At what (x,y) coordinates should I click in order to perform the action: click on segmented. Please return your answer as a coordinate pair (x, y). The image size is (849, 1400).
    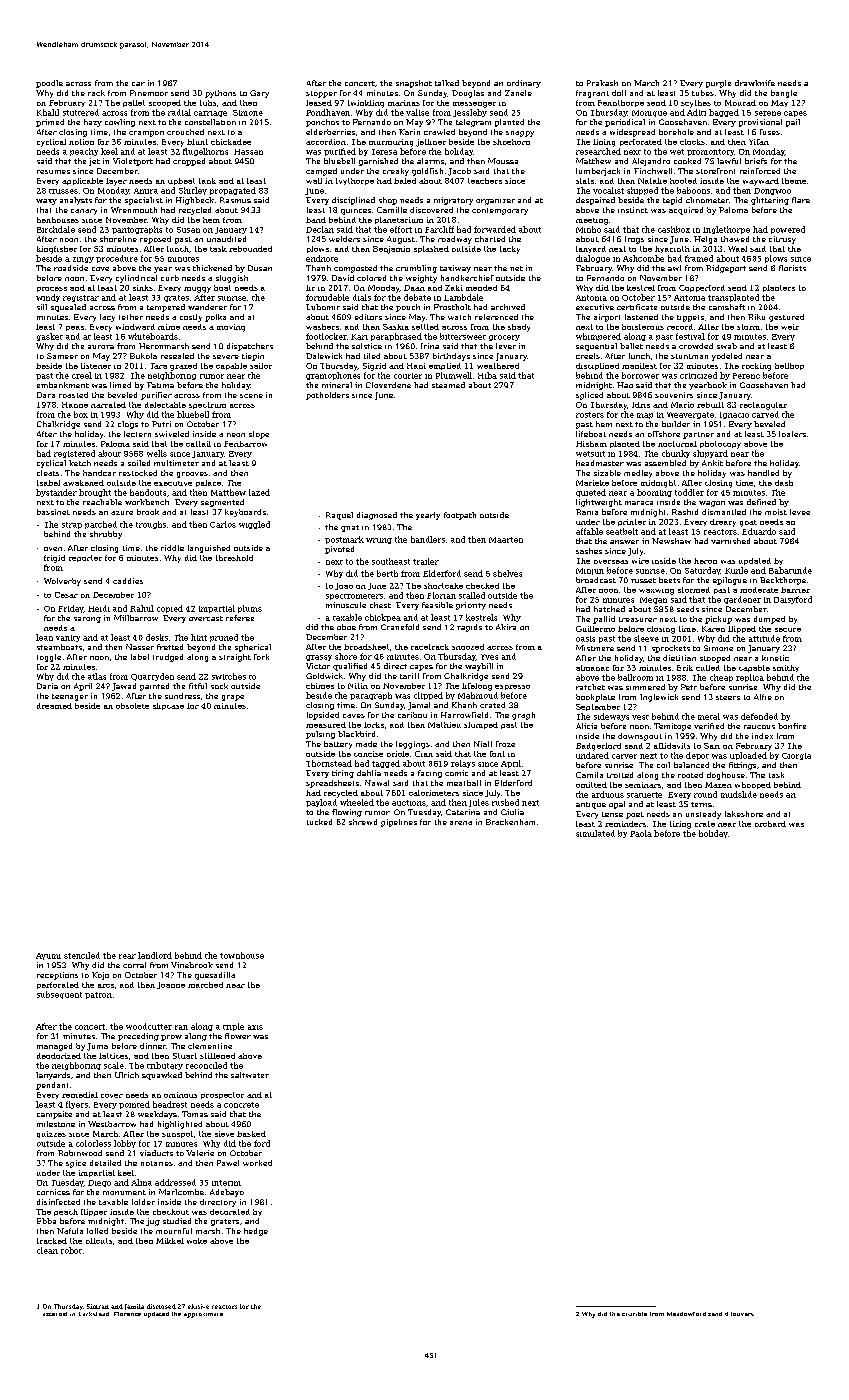
    Looking at the image, I should click on (222, 503).
